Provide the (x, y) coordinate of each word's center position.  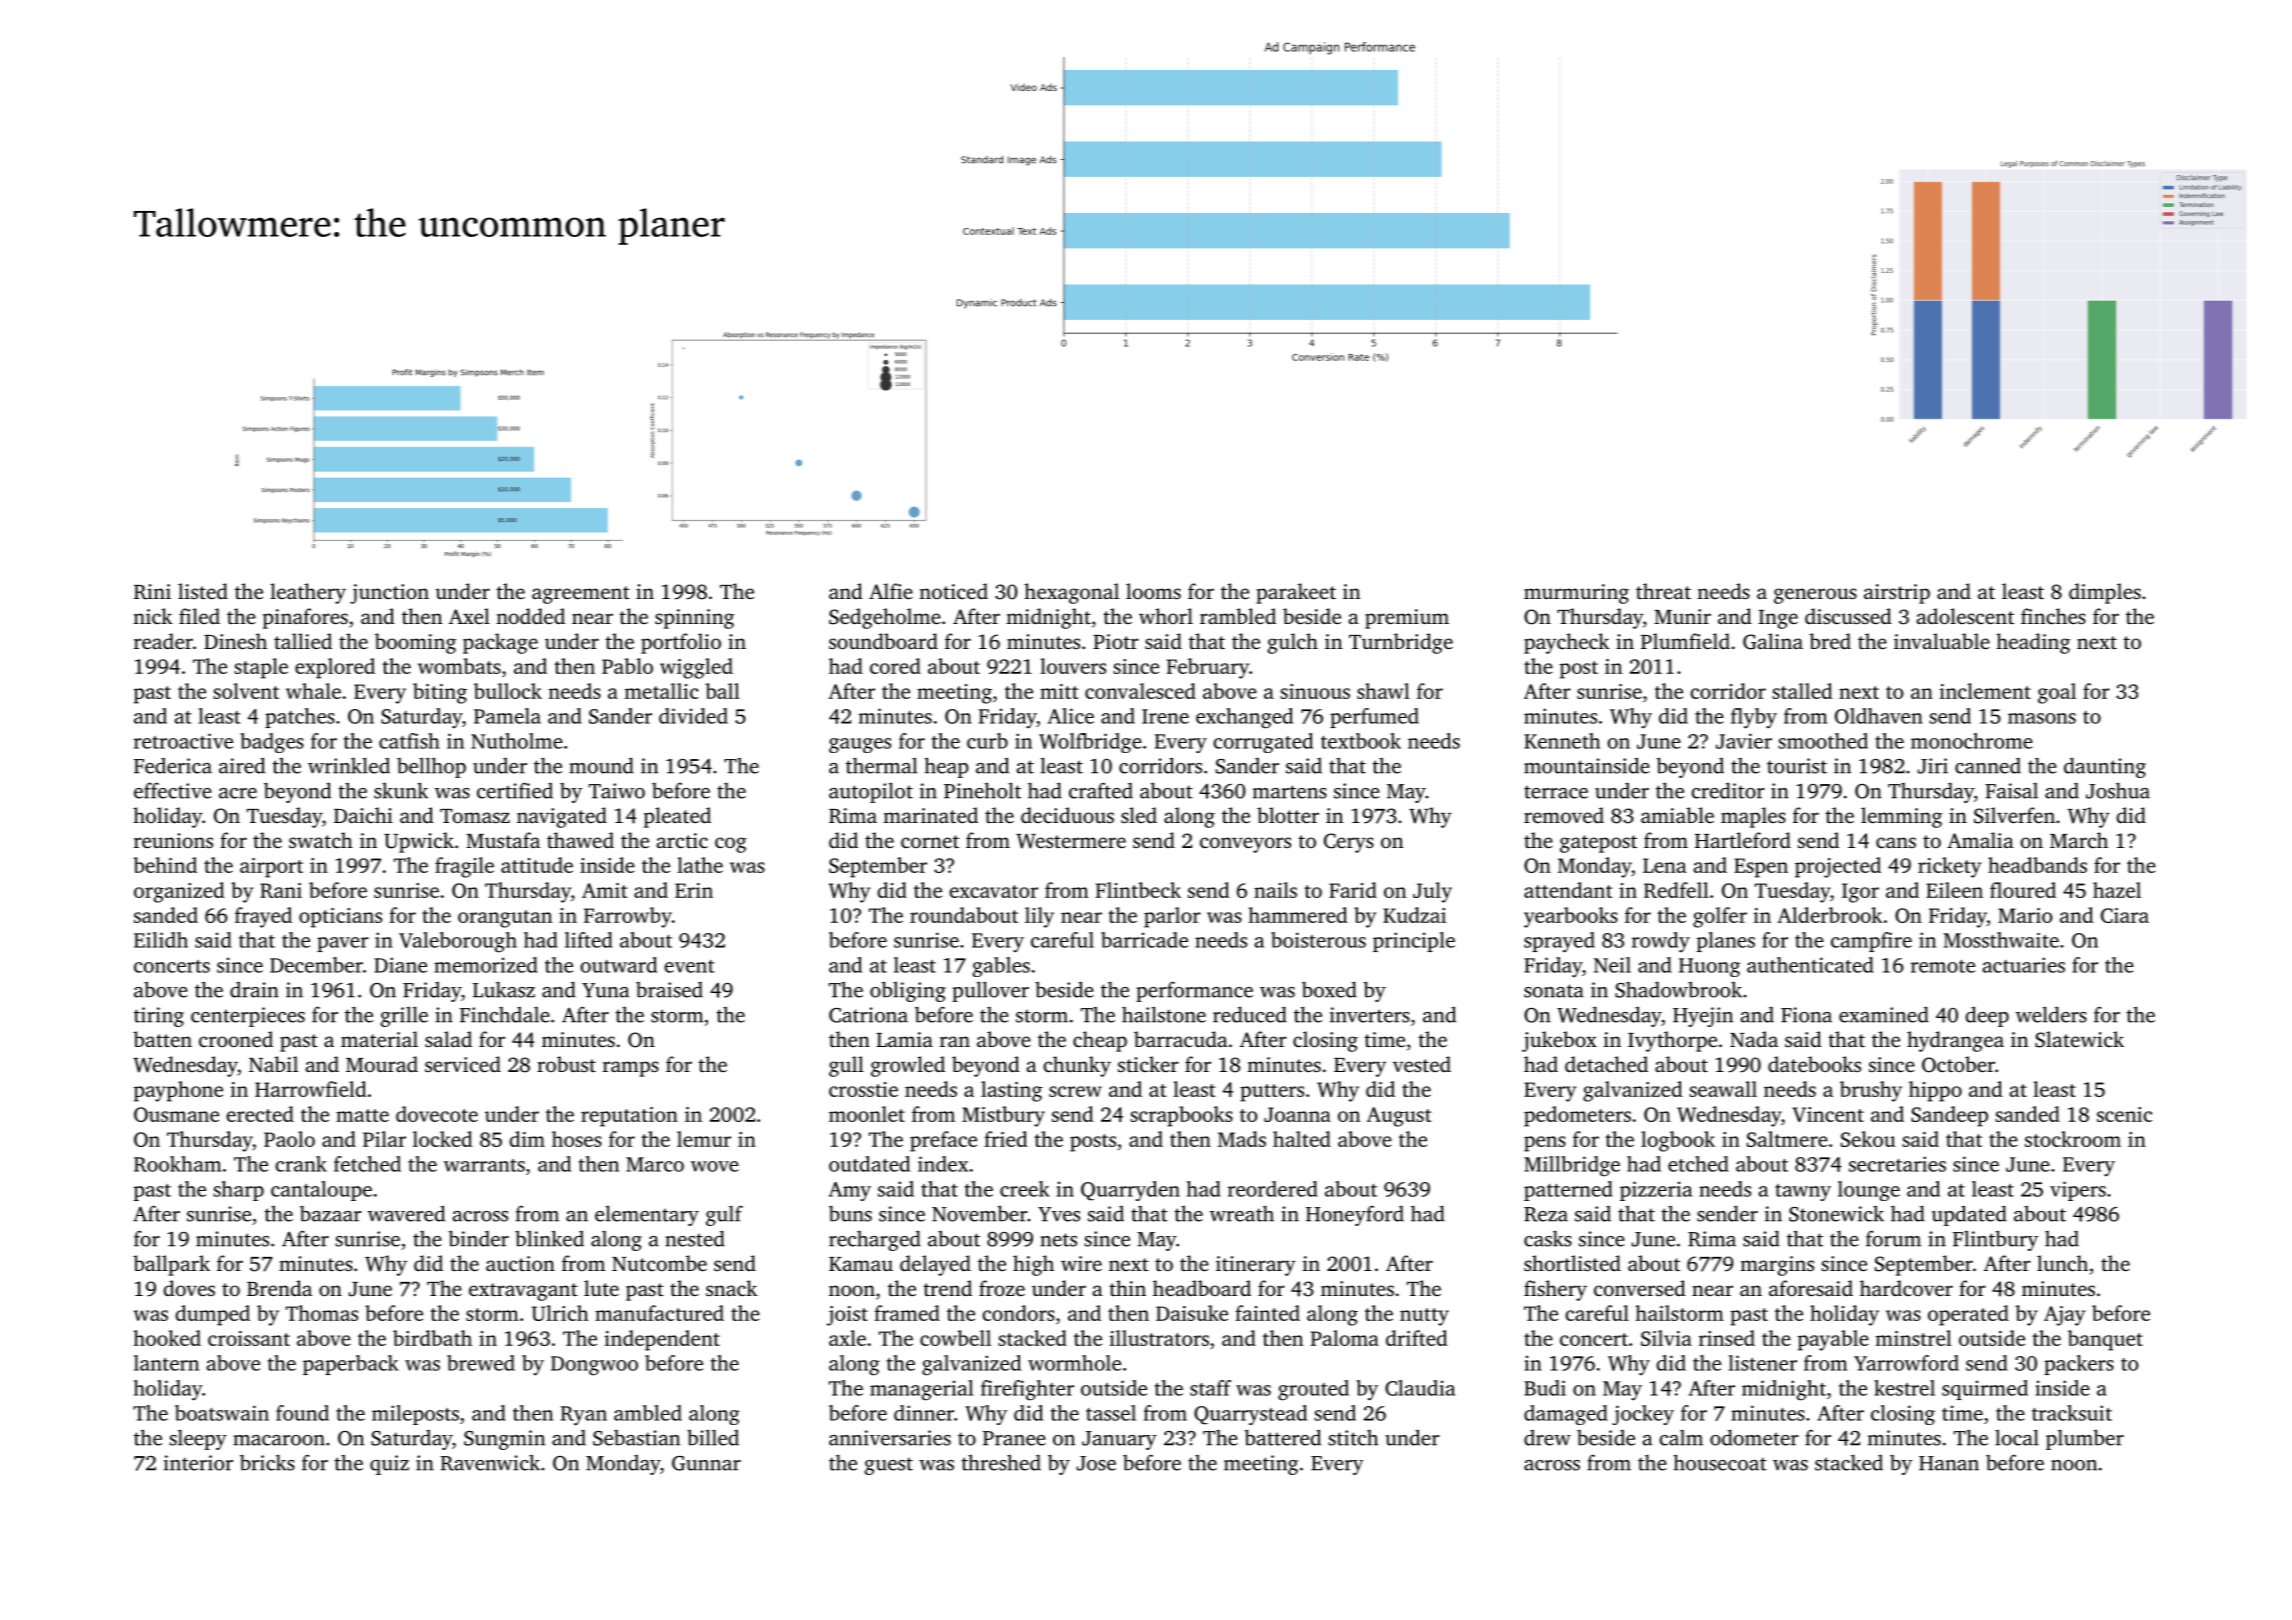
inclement (1985, 691)
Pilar (384, 1139)
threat (1663, 591)
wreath (1241, 1213)
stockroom (2073, 1139)
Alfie (891, 591)
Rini (152, 592)
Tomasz (475, 816)
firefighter (1027, 1390)
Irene (1165, 716)
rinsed (1727, 1338)
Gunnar (706, 1463)
